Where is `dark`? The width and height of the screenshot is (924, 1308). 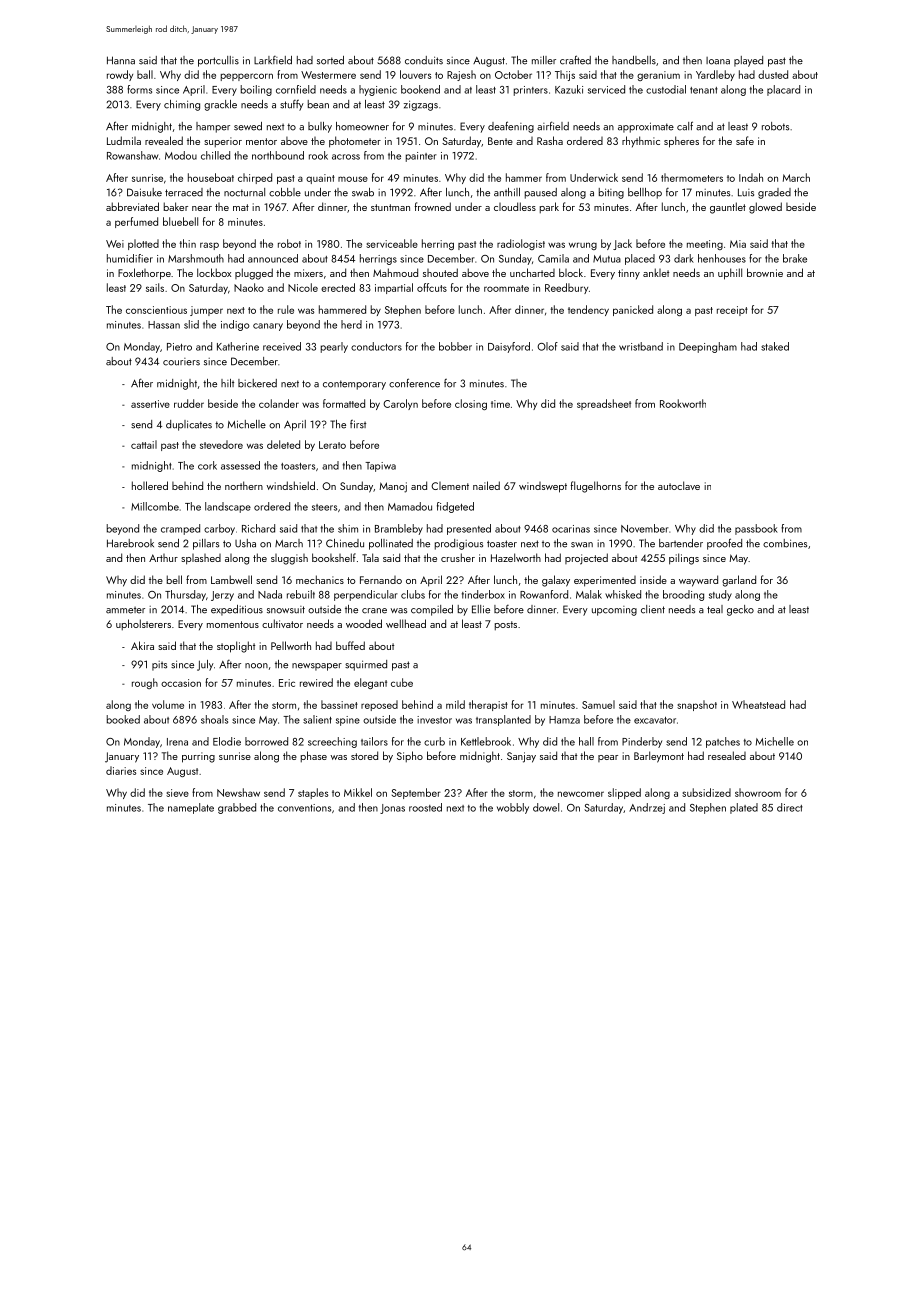
dark is located at coordinates (684, 258).
